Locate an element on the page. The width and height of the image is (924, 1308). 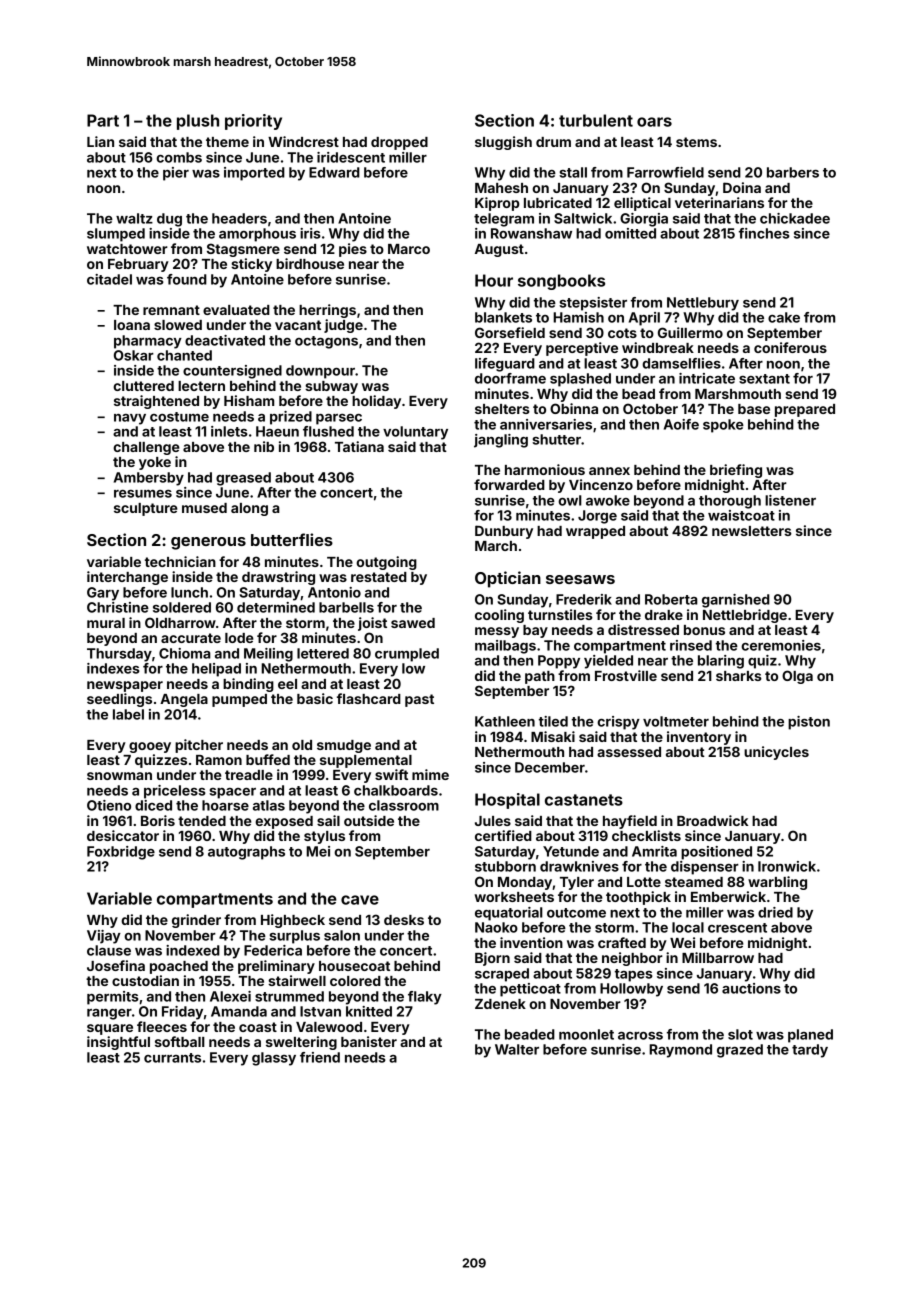
turbulent is located at coordinates (596, 120).
